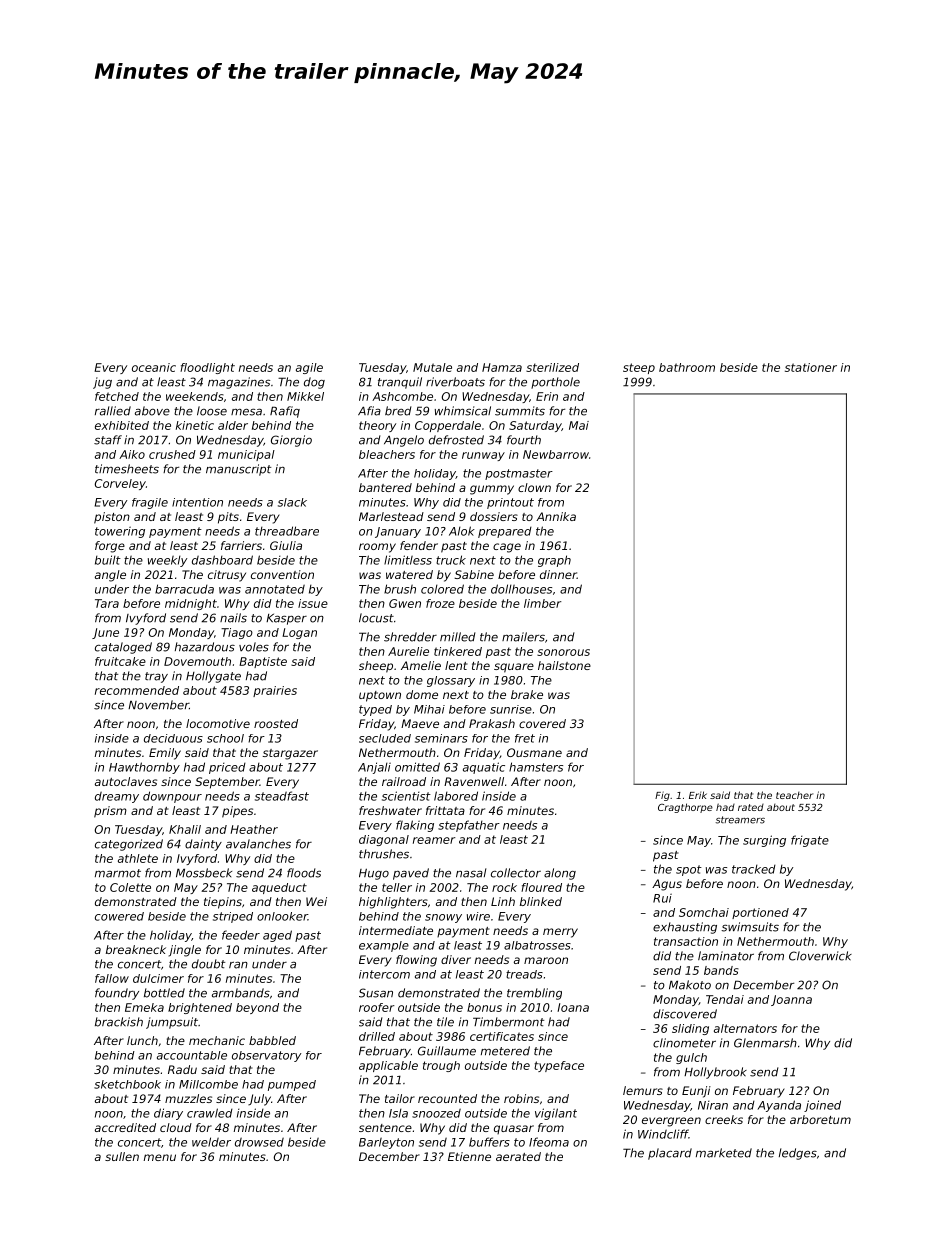 The image size is (952, 1233). What do you see at coordinates (502, 1036) in the document?
I see `certificates` at bounding box center [502, 1036].
